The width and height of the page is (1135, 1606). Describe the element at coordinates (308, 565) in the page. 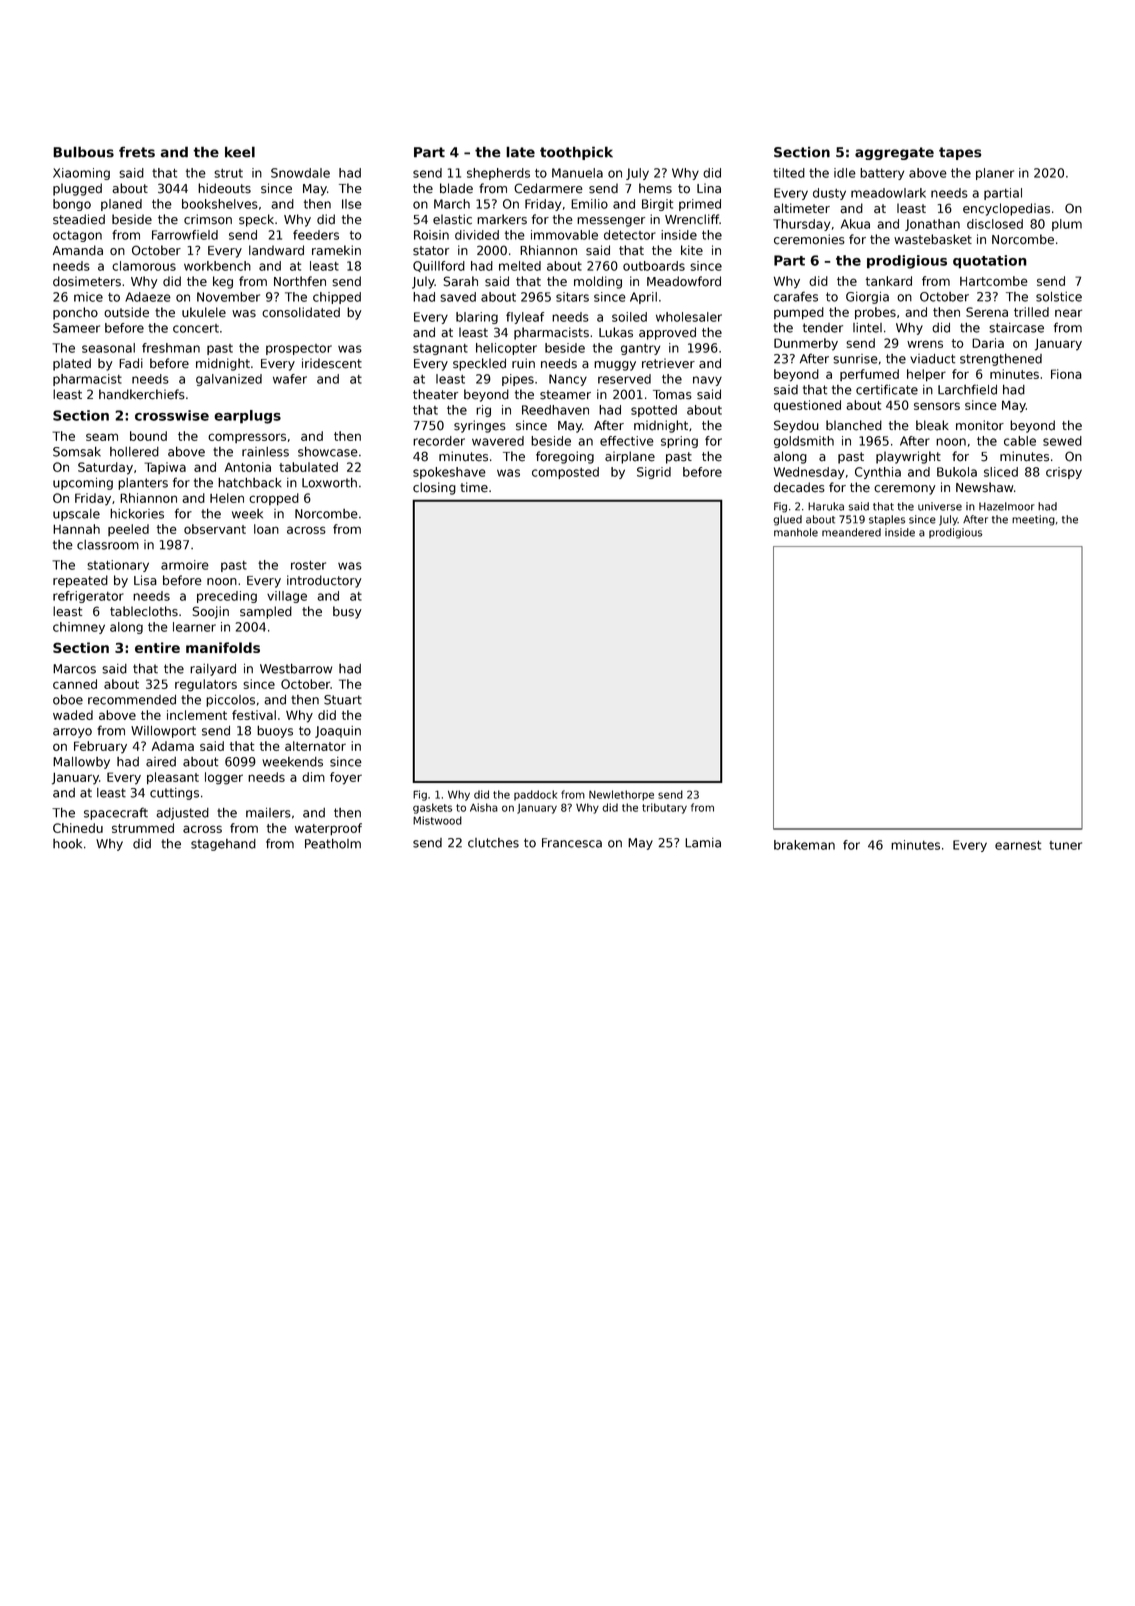

I see `roster` at that location.
